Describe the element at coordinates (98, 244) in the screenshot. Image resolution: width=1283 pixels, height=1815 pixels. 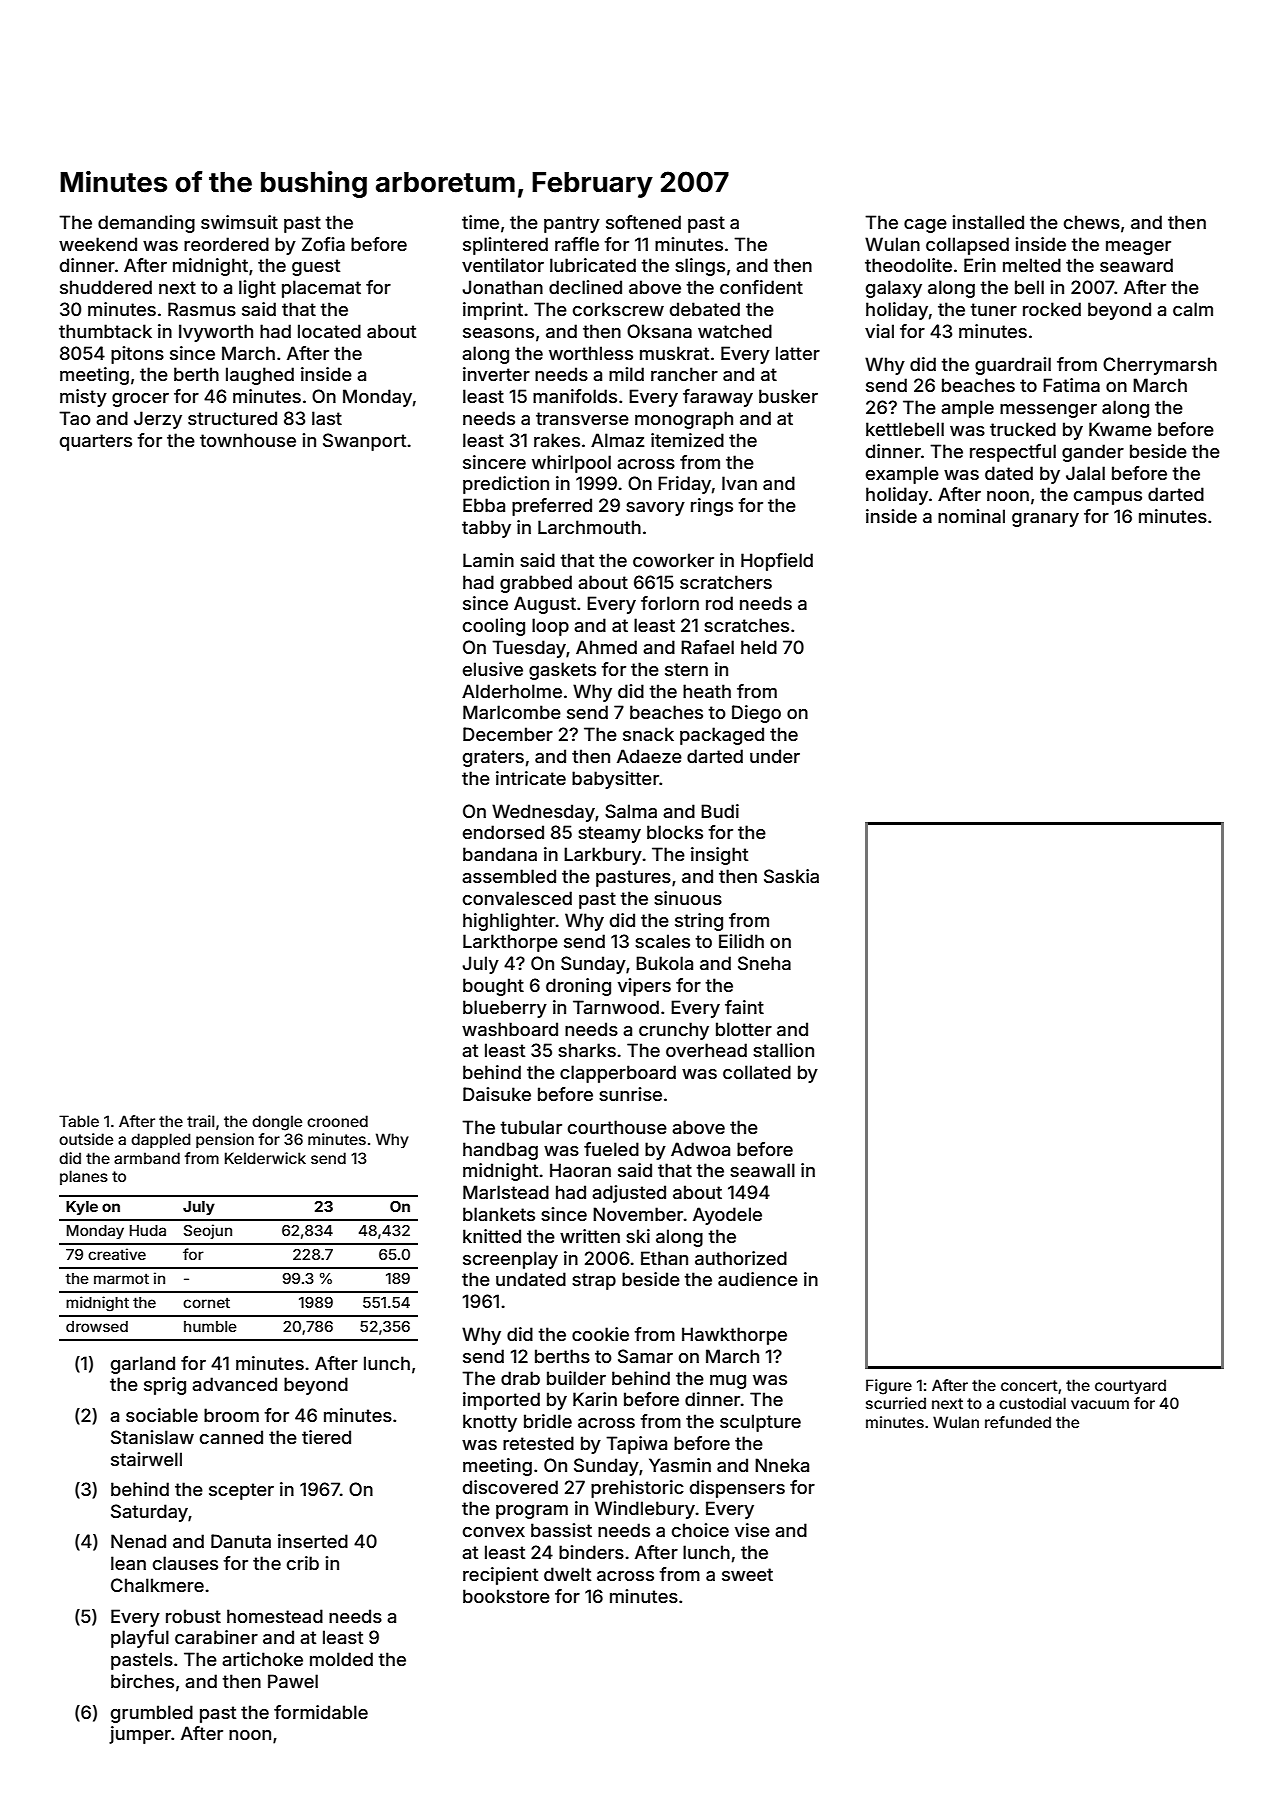
I see `weekend` at that location.
